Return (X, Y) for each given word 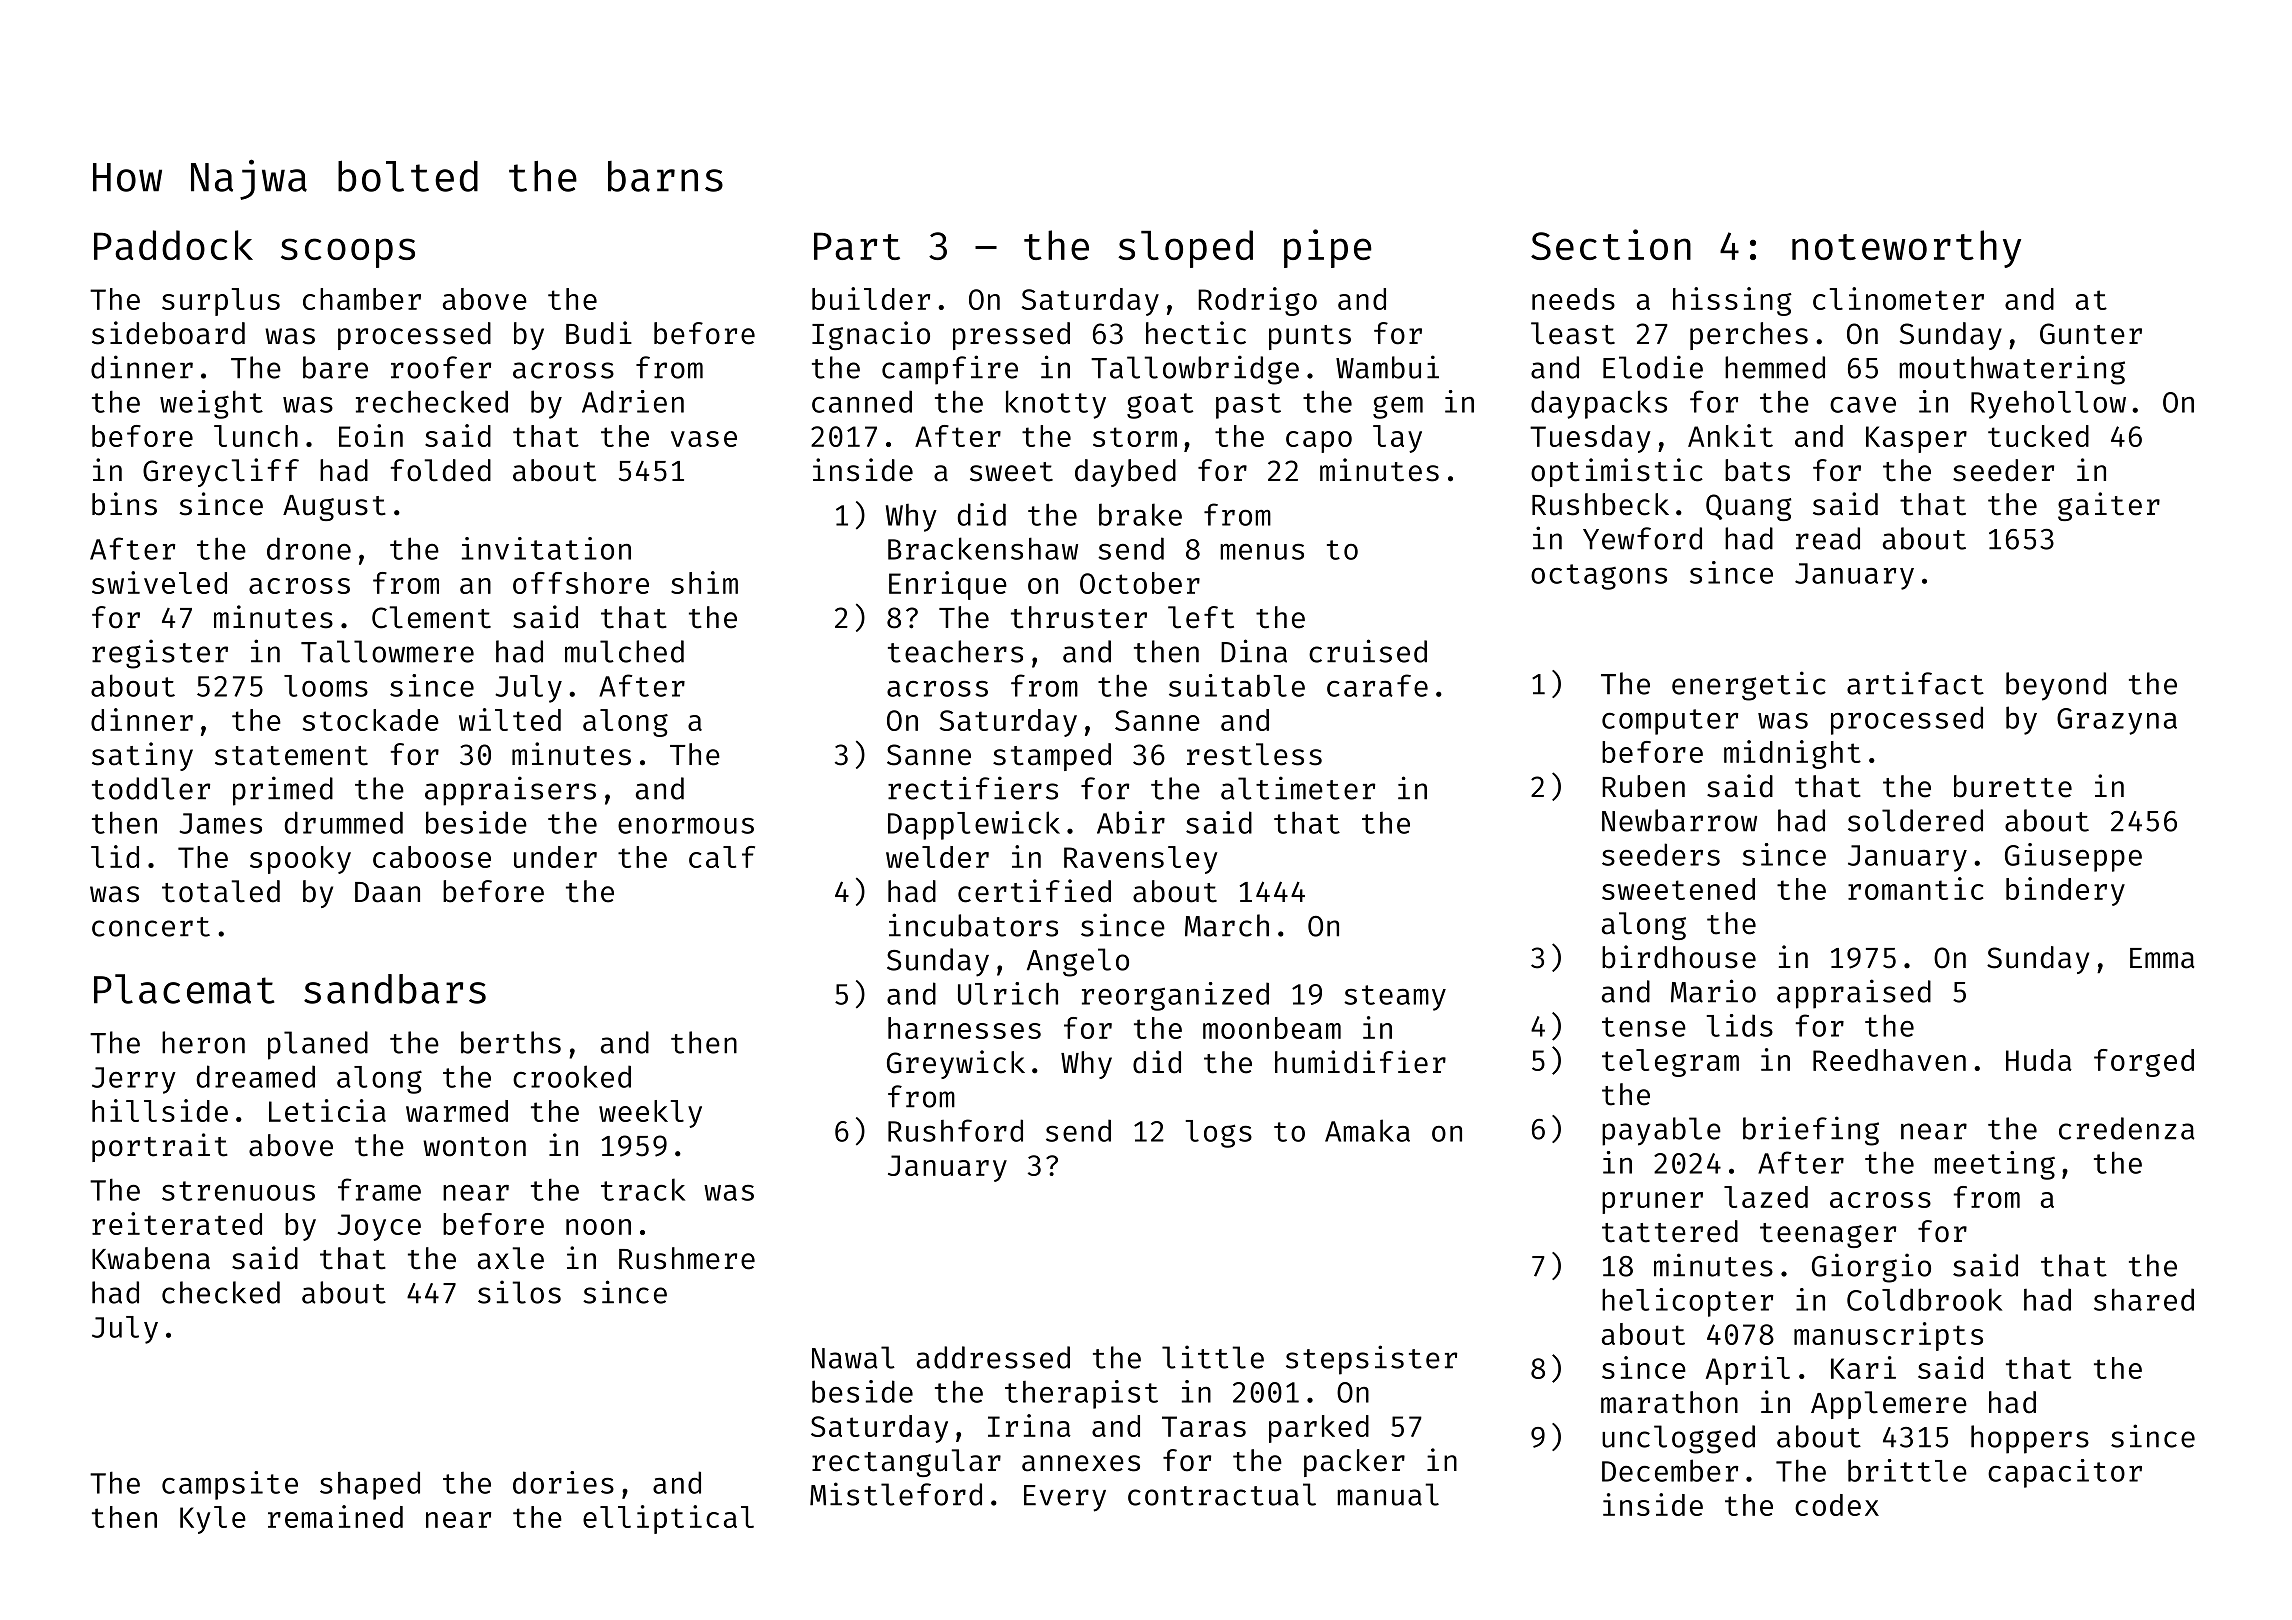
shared (2144, 1299)
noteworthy (1906, 249)
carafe (1377, 685)
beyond (2056, 686)
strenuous (238, 1191)
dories (563, 1482)
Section (1611, 244)
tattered (1670, 1231)
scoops (348, 253)
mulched (624, 651)
